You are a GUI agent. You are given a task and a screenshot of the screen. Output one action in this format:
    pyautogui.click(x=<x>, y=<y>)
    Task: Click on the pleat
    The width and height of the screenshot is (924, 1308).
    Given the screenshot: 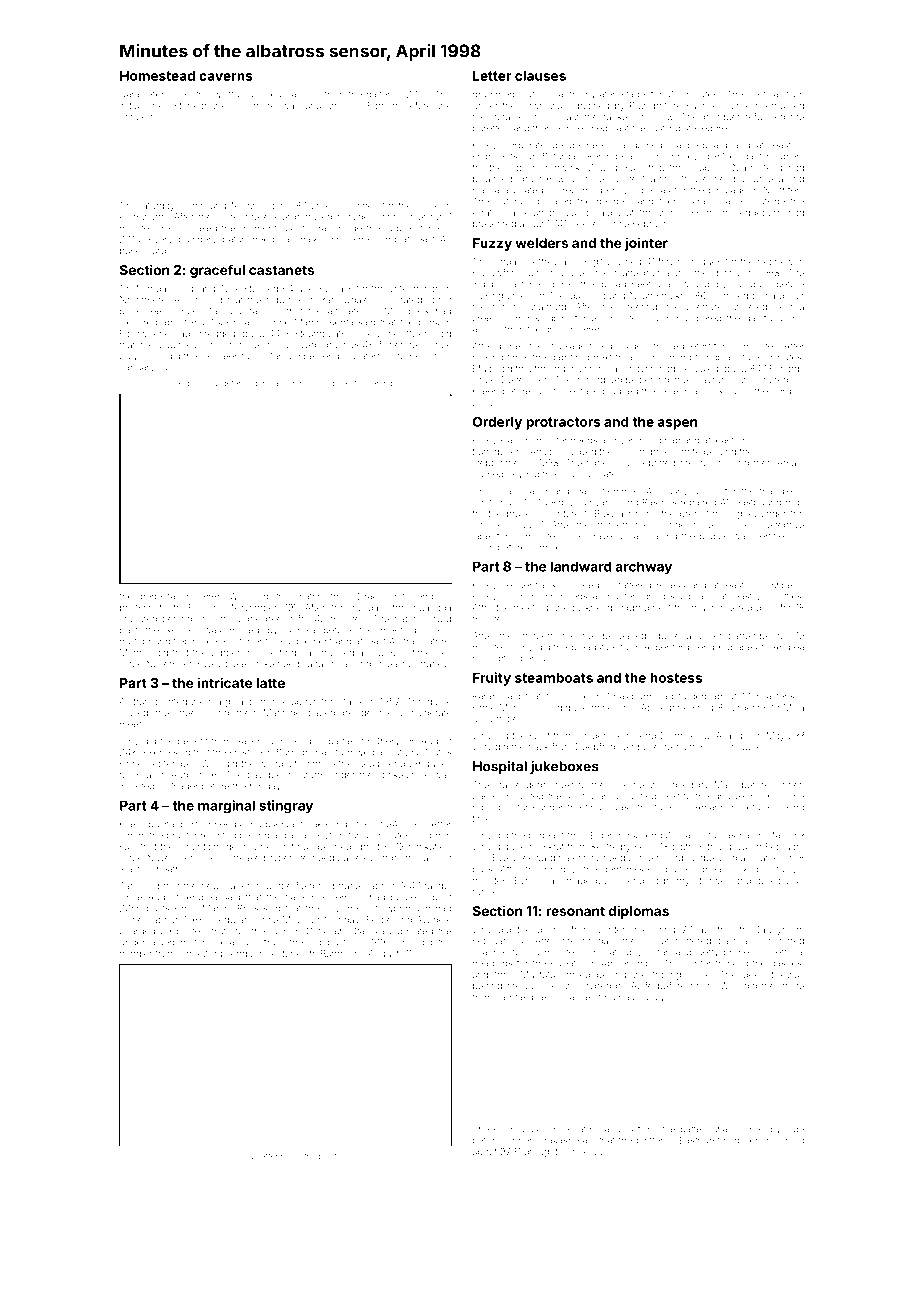 What is the action you would take?
    pyautogui.click(x=327, y=1156)
